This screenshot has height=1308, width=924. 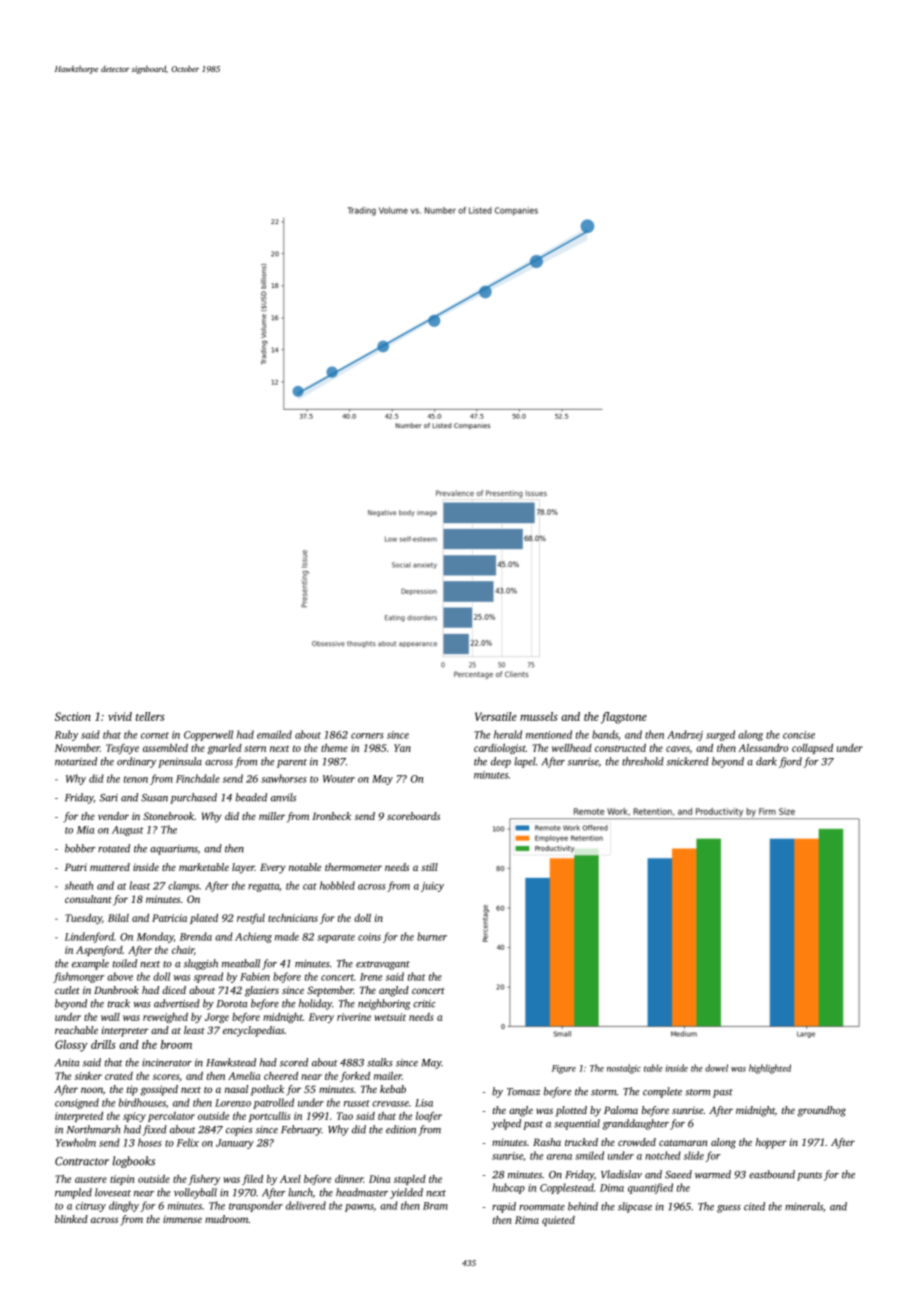 What do you see at coordinates (393, 1089) in the screenshot?
I see `kebab` at bounding box center [393, 1089].
